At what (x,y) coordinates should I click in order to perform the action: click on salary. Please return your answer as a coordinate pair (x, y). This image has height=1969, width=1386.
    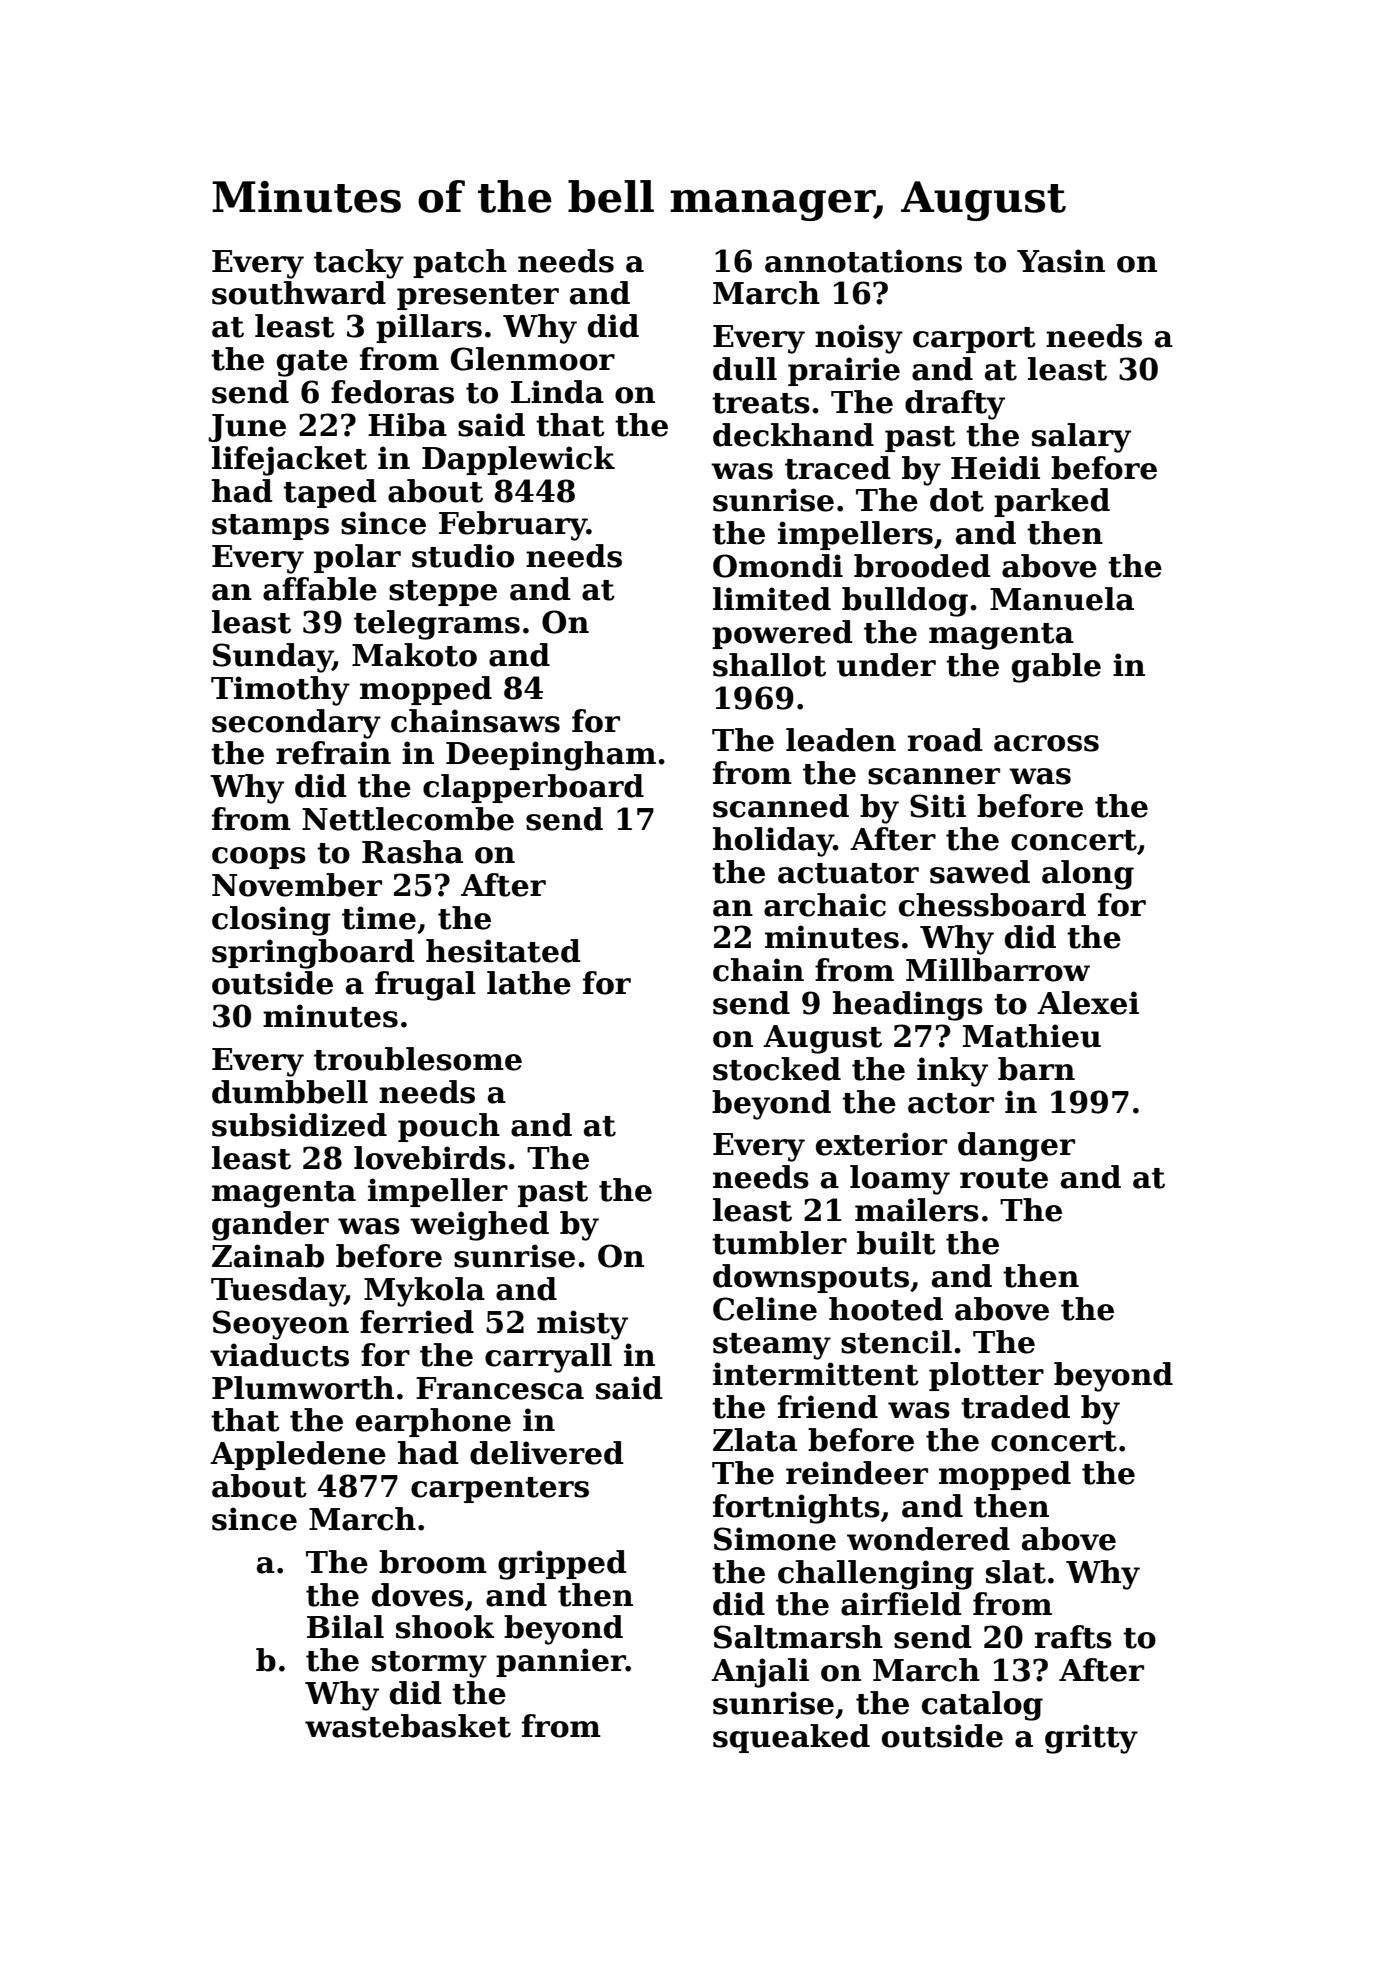
    Looking at the image, I should click on (1081, 438).
